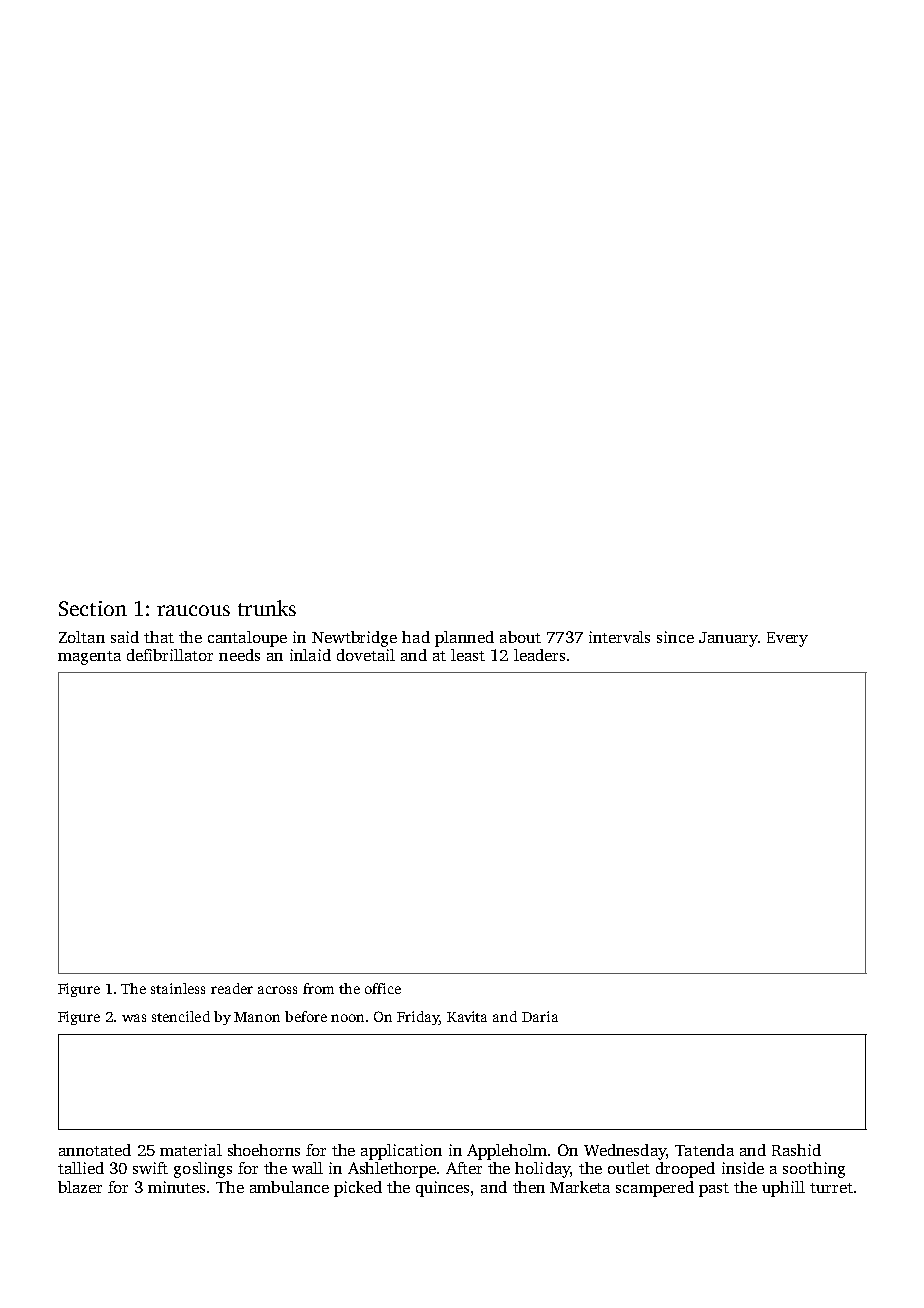 The height and width of the page is (1308, 924). I want to click on Kavita, so click(467, 1016).
